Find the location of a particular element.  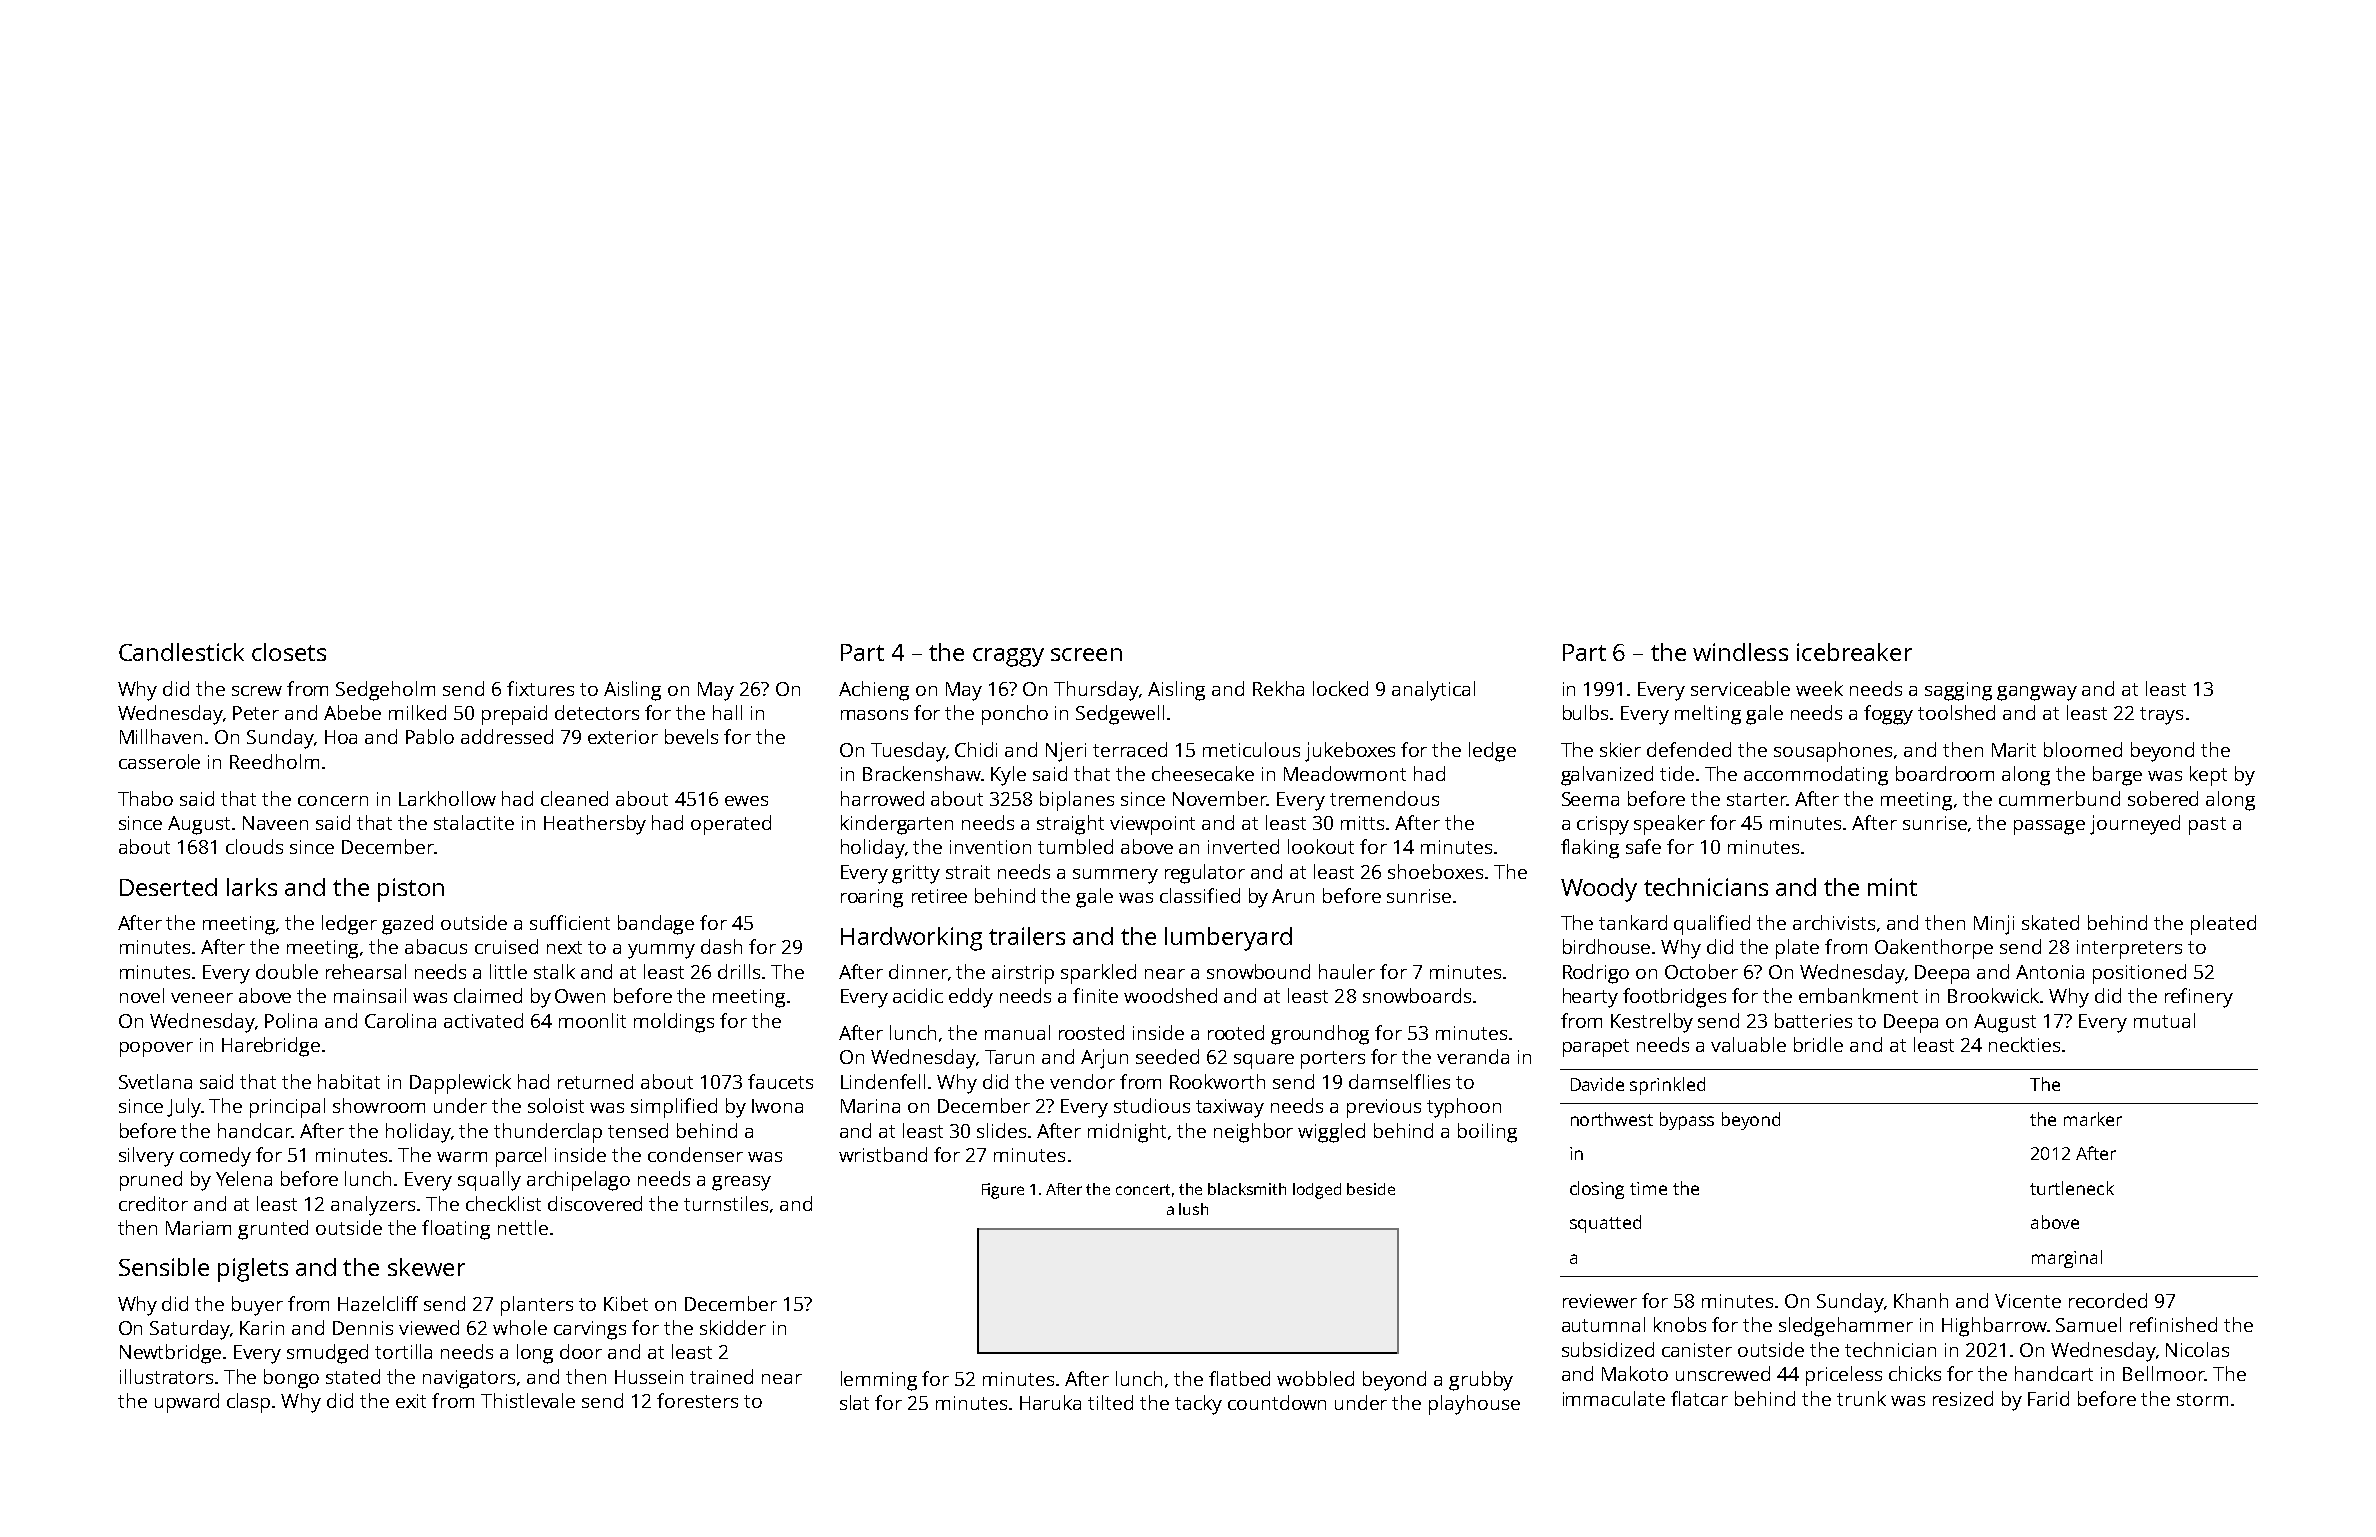

analytical is located at coordinates (1433, 691).
